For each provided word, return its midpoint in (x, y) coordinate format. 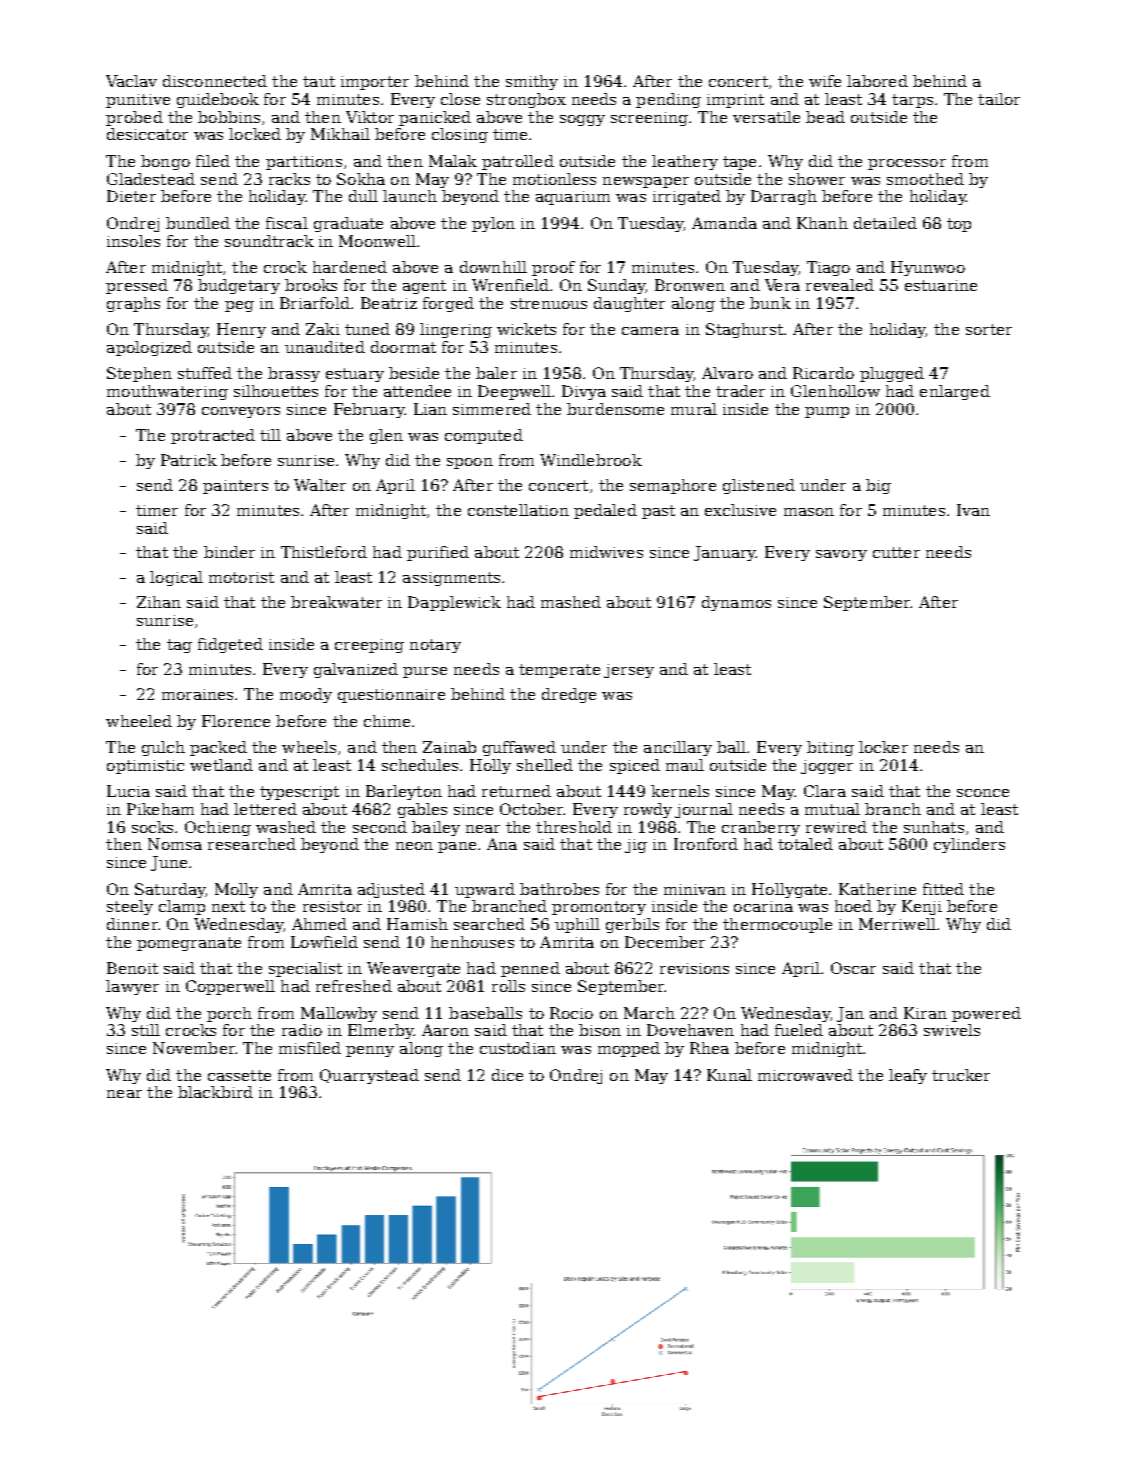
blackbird (215, 1092)
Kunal (729, 1075)
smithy (532, 82)
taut (319, 81)
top (959, 225)
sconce (983, 793)
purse (425, 672)
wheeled (139, 721)
